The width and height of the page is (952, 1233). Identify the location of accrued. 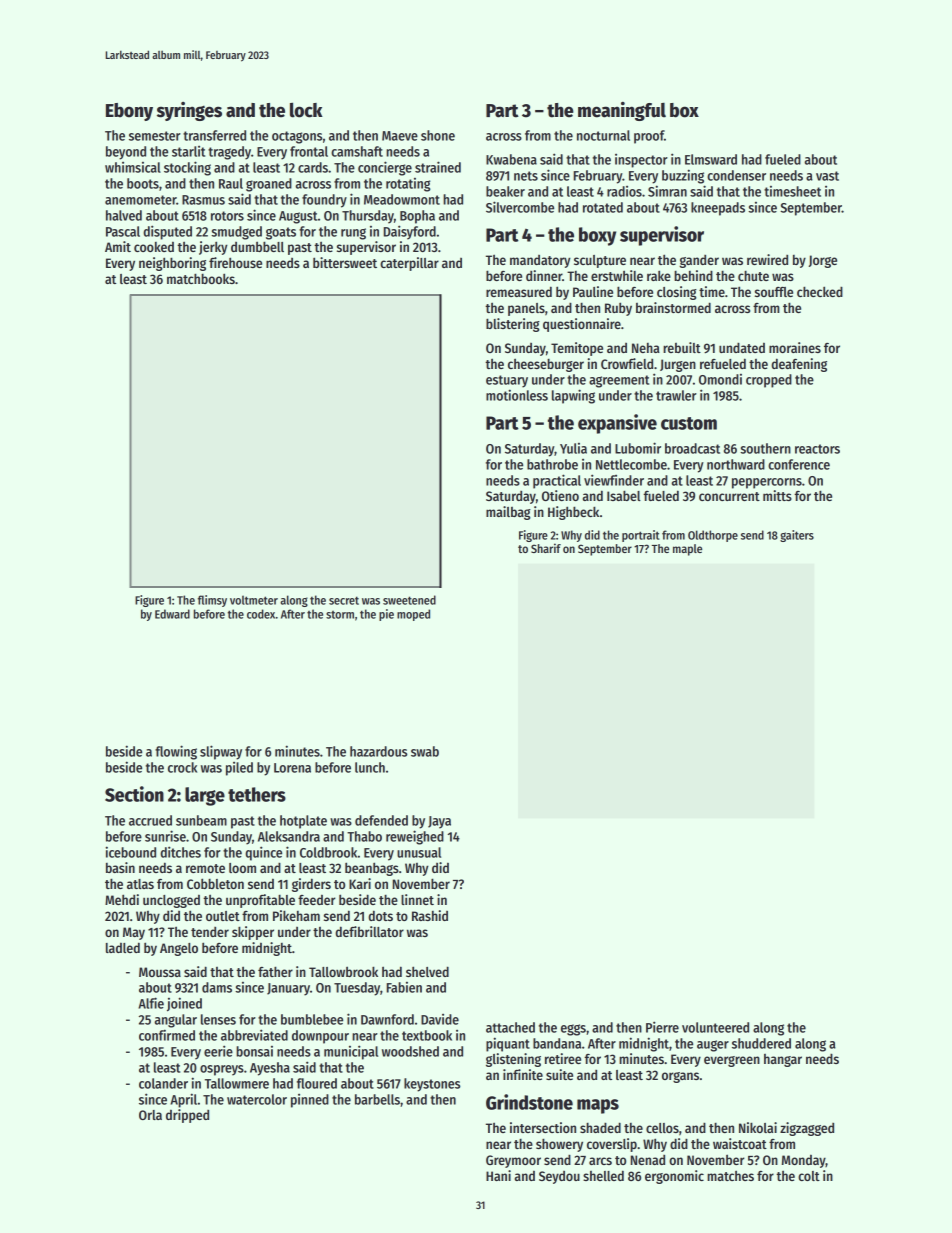
(150, 820).
